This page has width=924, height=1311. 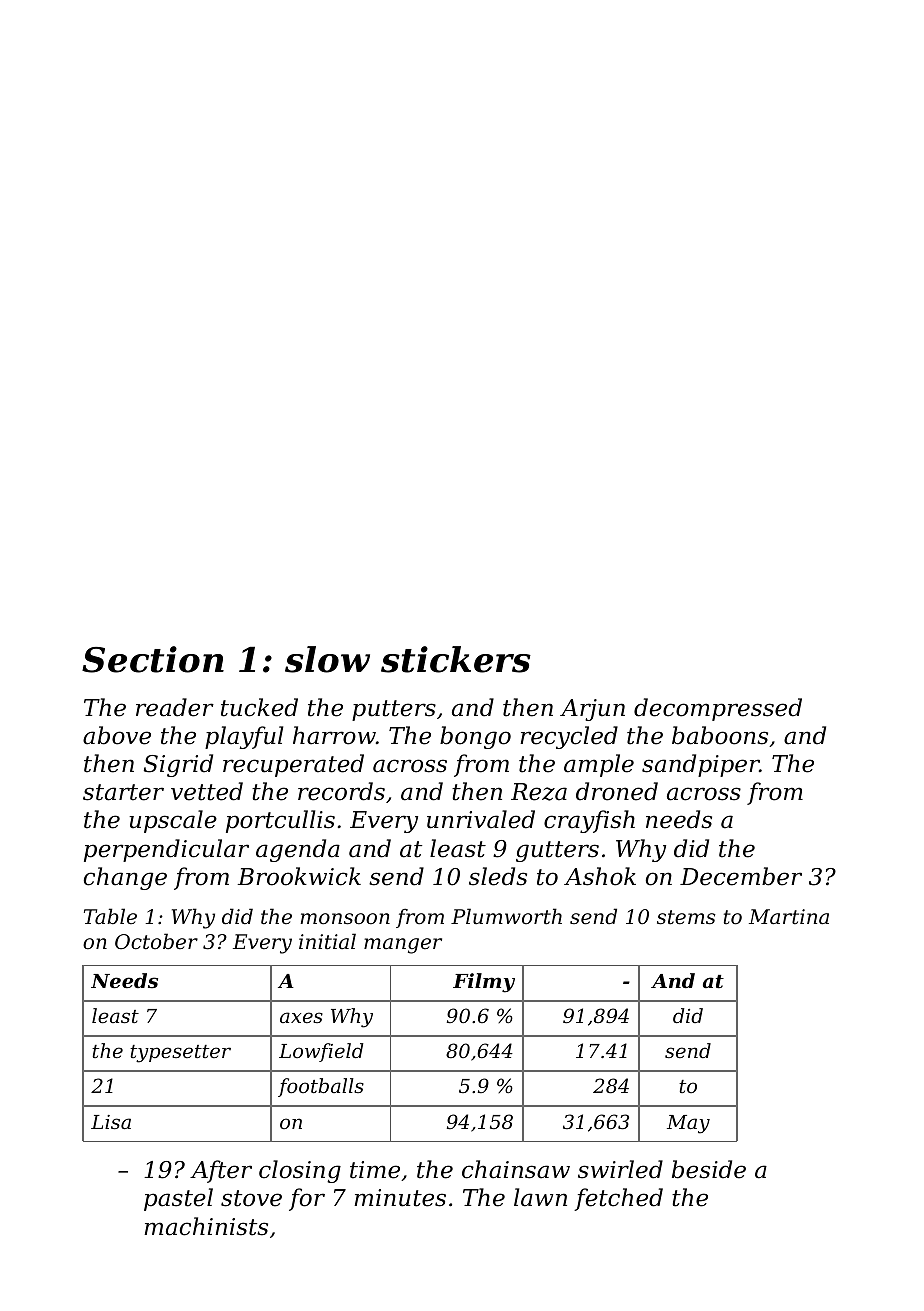 What do you see at coordinates (178, 765) in the page?
I see `Sigrid` at bounding box center [178, 765].
